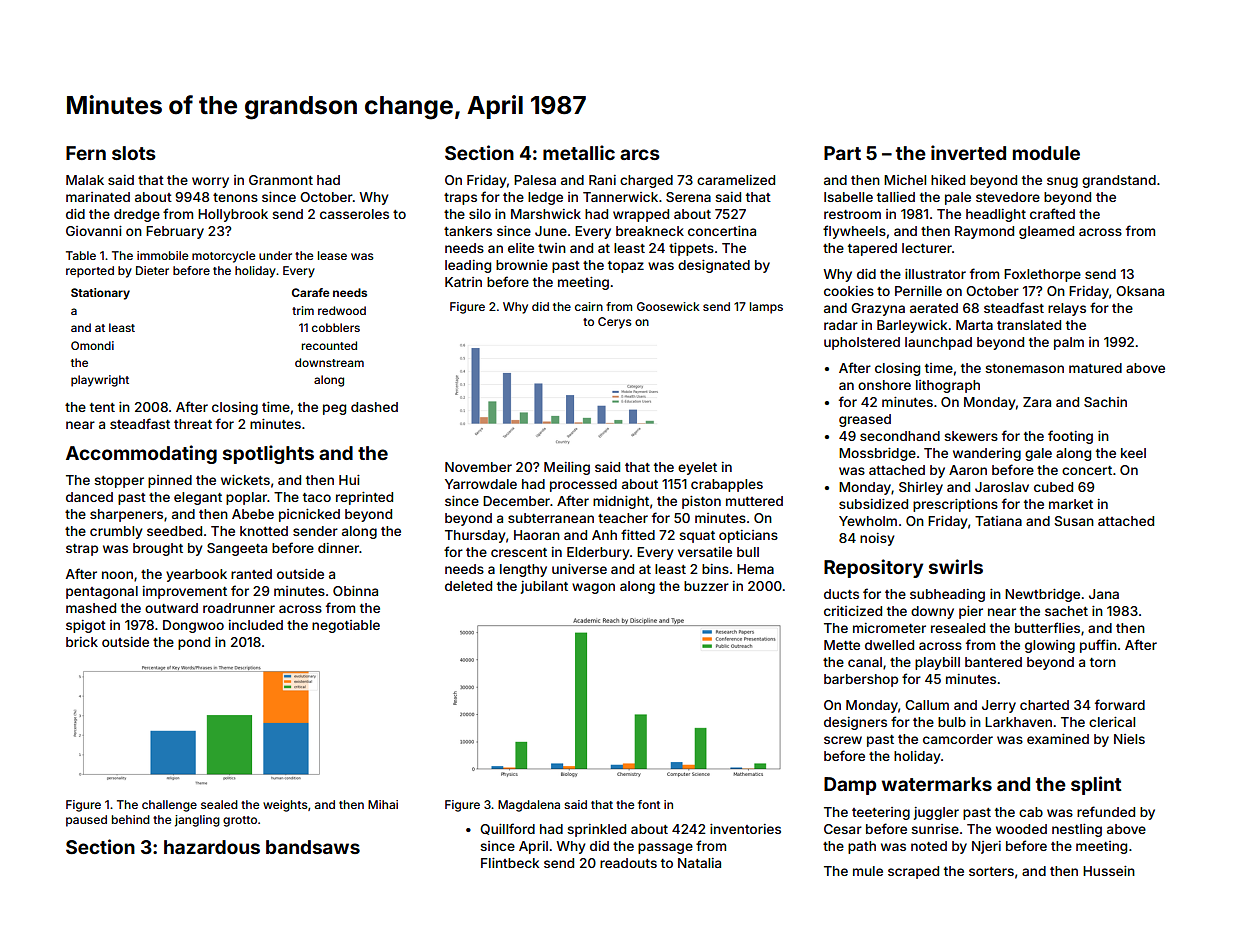 This screenshot has height=952, width=1233. What do you see at coordinates (383, 804) in the screenshot?
I see `Mihai` at bounding box center [383, 804].
